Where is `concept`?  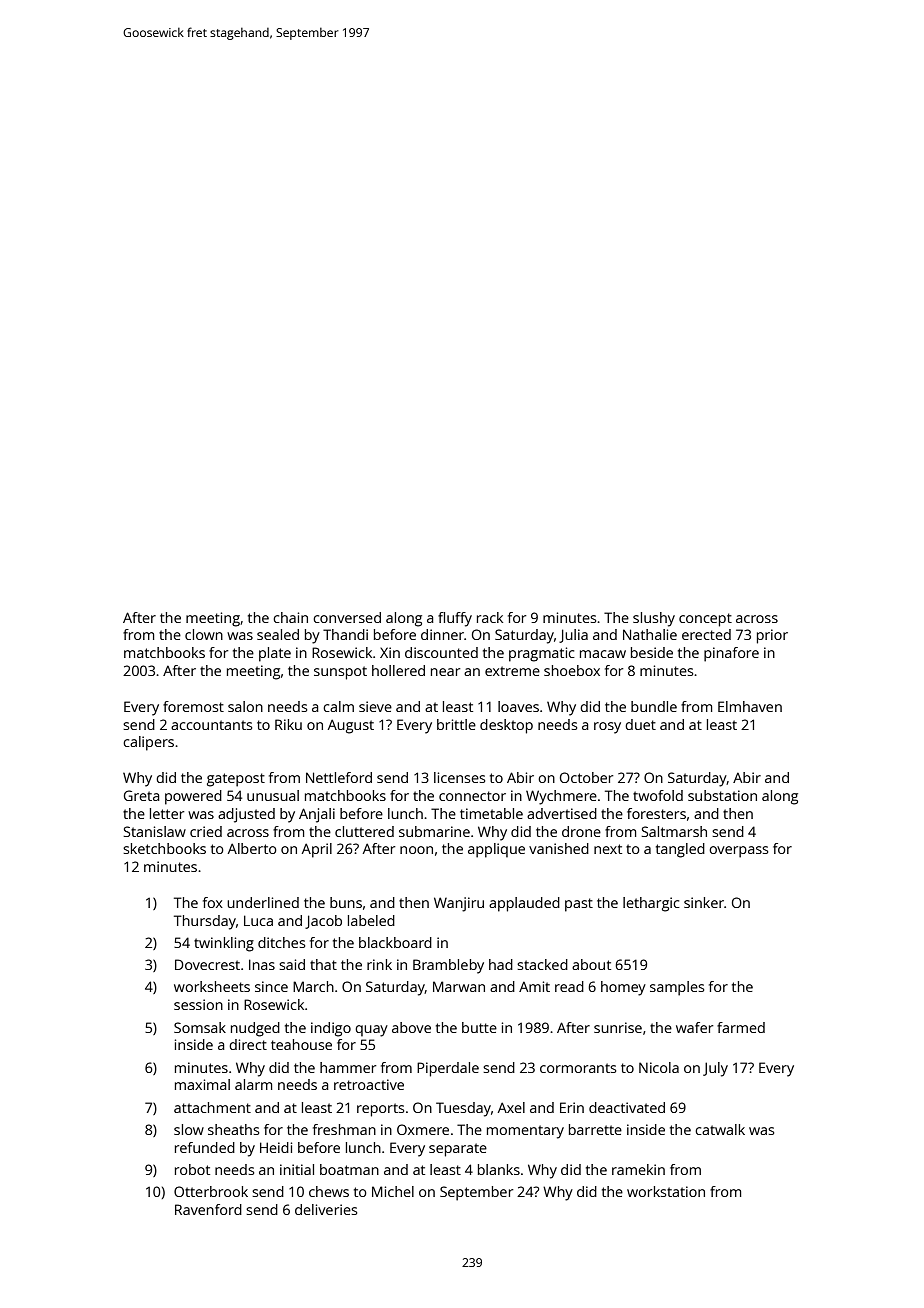 concept is located at coordinates (705, 620).
